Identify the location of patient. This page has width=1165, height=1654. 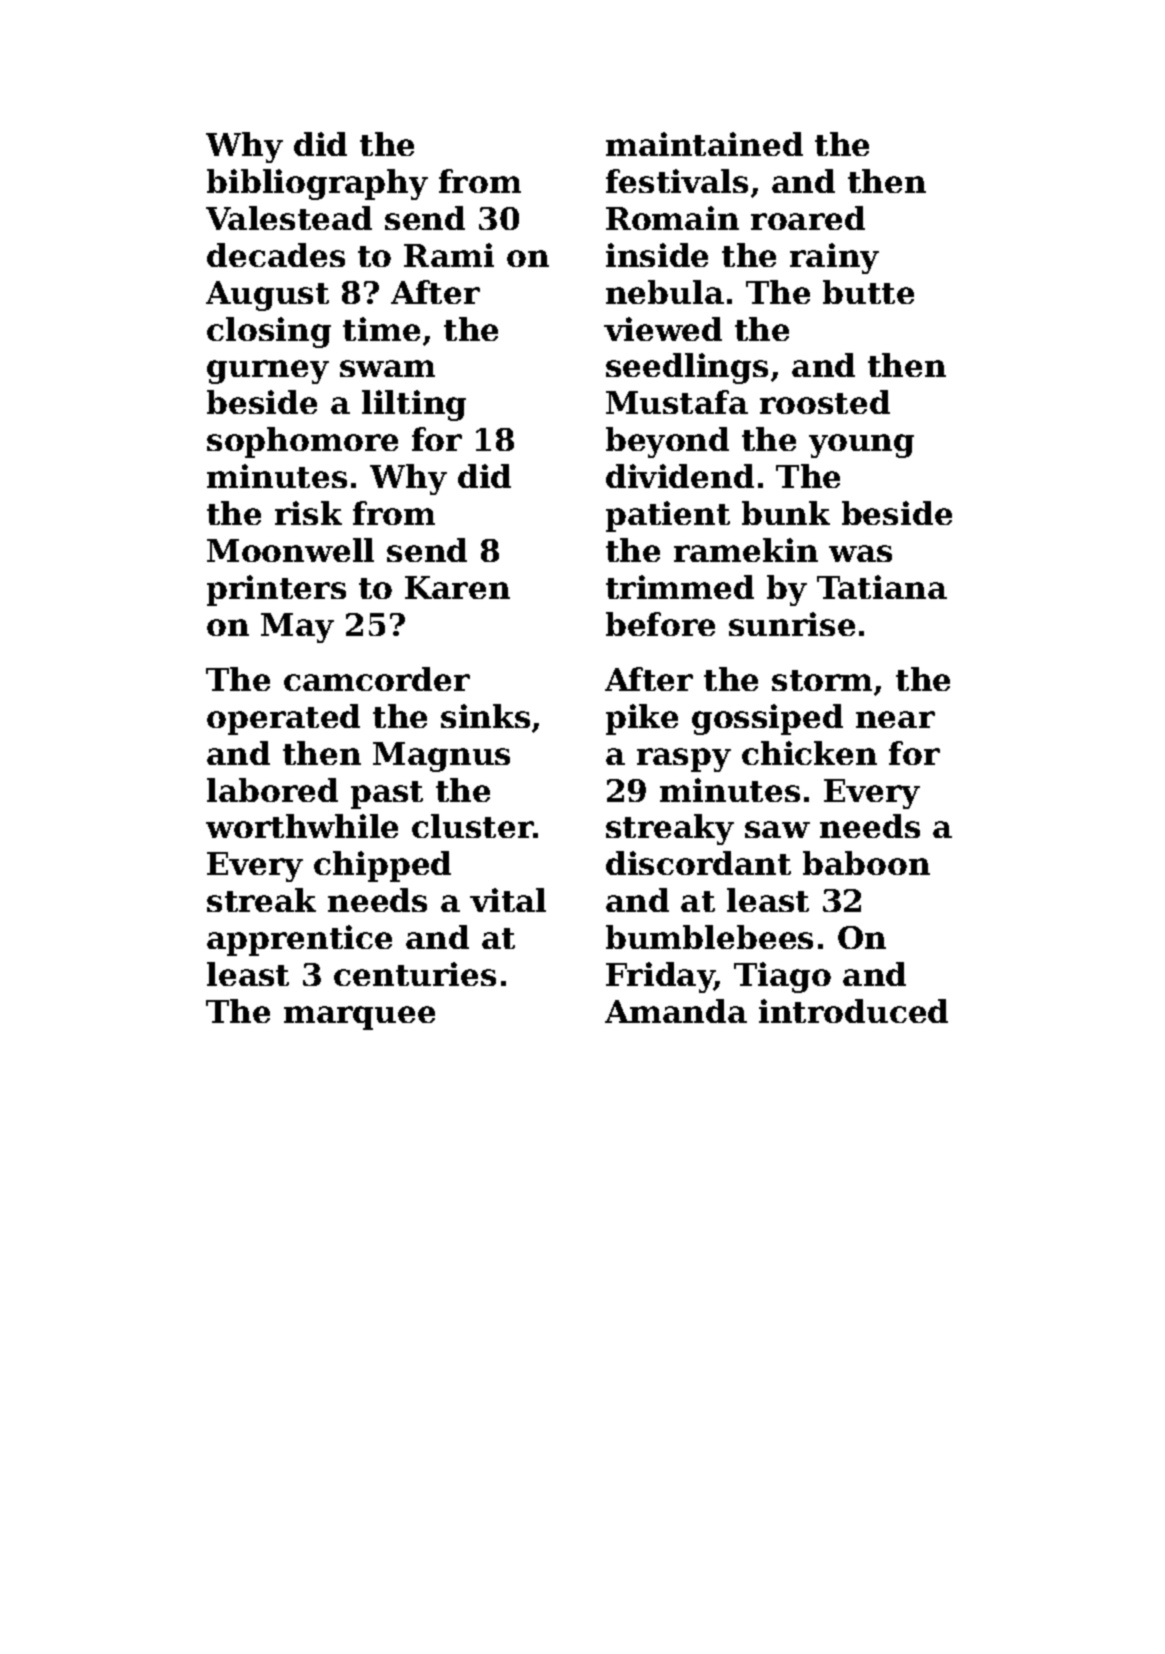
(668, 516).
